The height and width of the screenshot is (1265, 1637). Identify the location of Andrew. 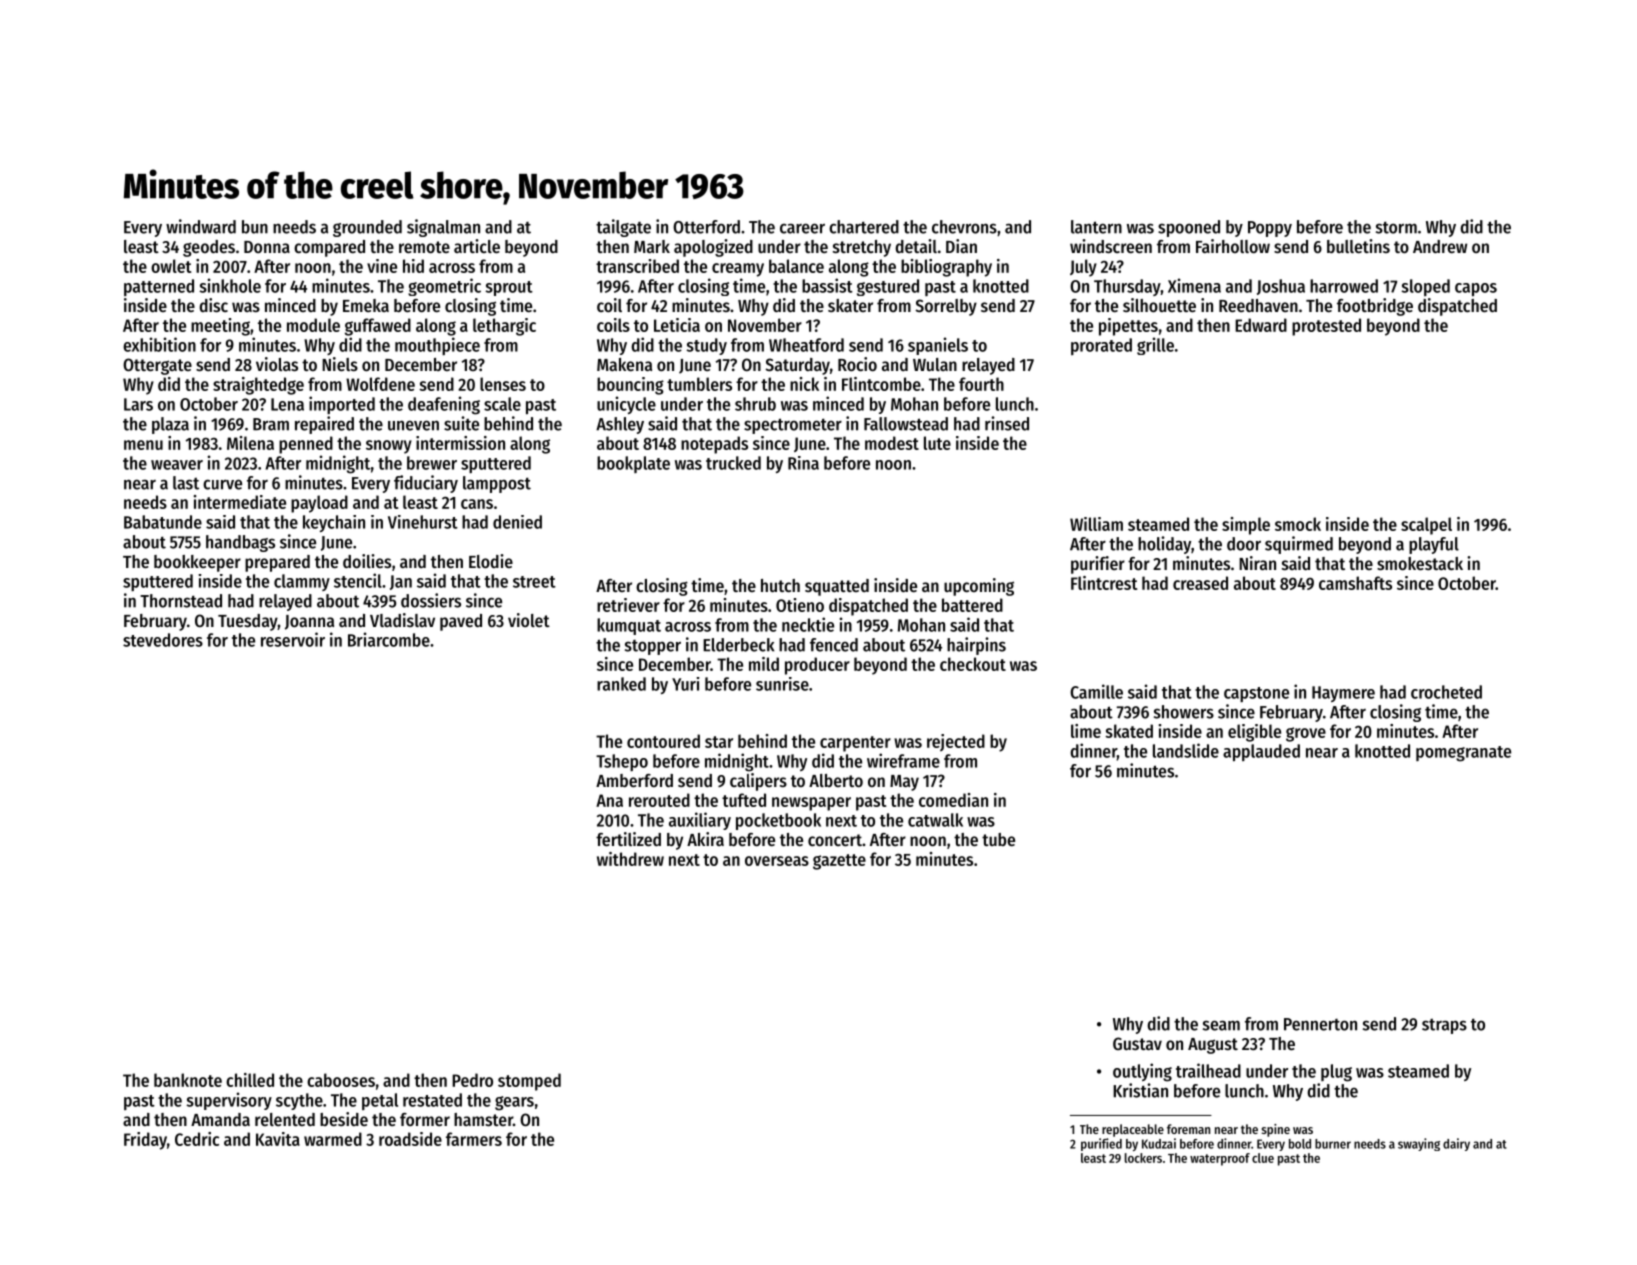
(1440, 246).
